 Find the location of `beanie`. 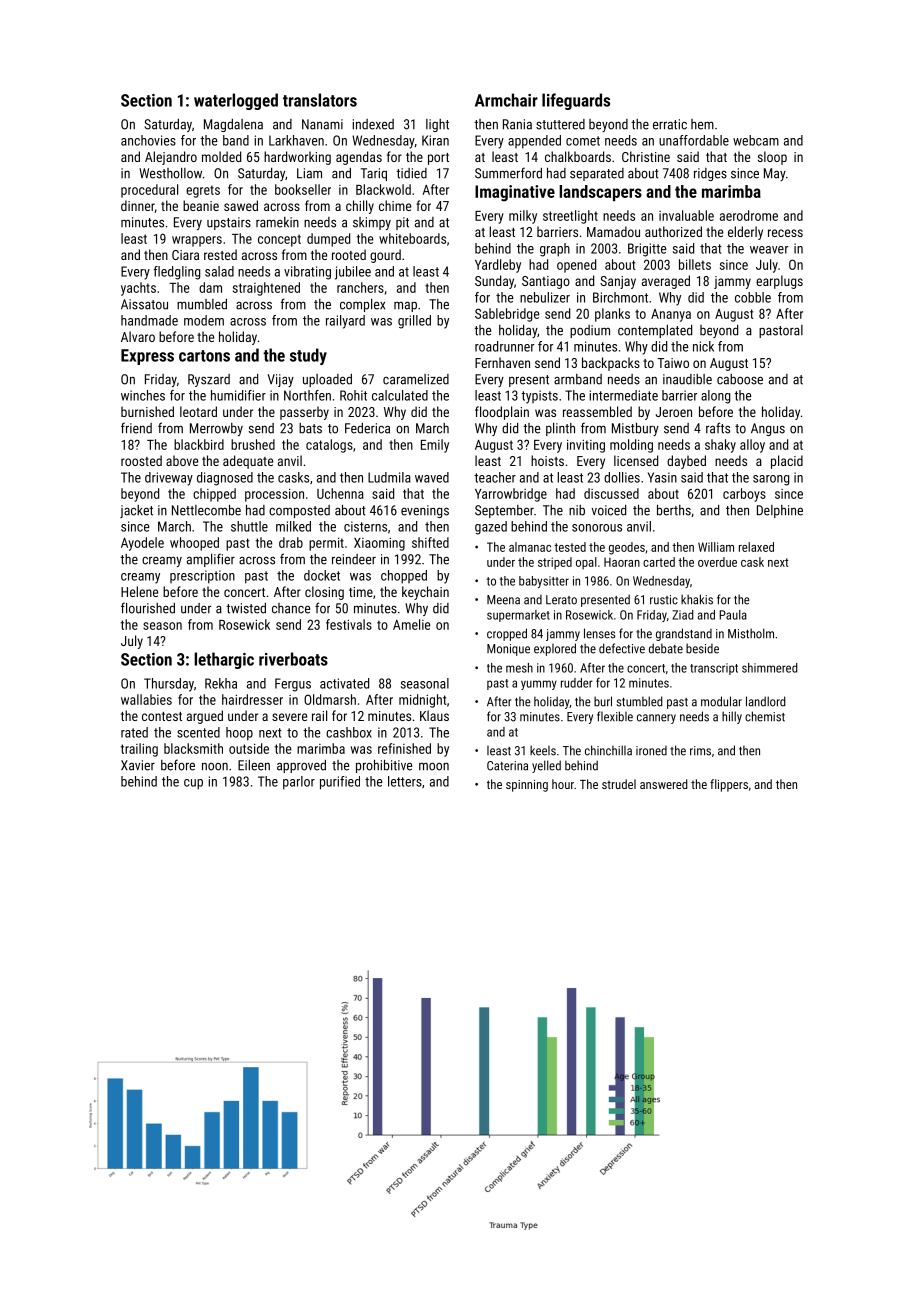

beanie is located at coordinates (201, 205).
